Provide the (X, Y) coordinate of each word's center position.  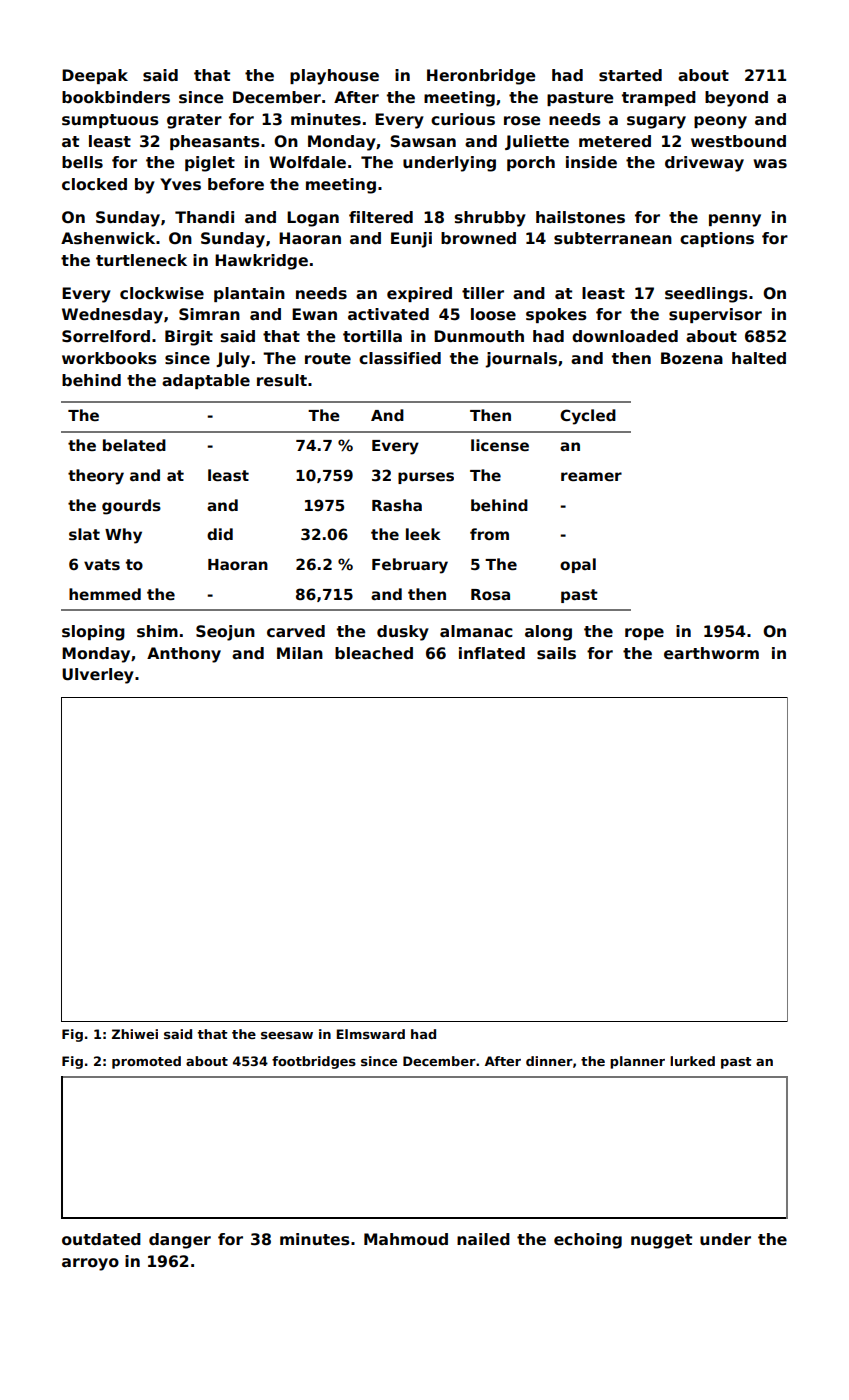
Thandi (204, 217)
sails (556, 653)
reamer (591, 476)
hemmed (105, 594)
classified (400, 358)
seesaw (287, 1035)
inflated (492, 653)
